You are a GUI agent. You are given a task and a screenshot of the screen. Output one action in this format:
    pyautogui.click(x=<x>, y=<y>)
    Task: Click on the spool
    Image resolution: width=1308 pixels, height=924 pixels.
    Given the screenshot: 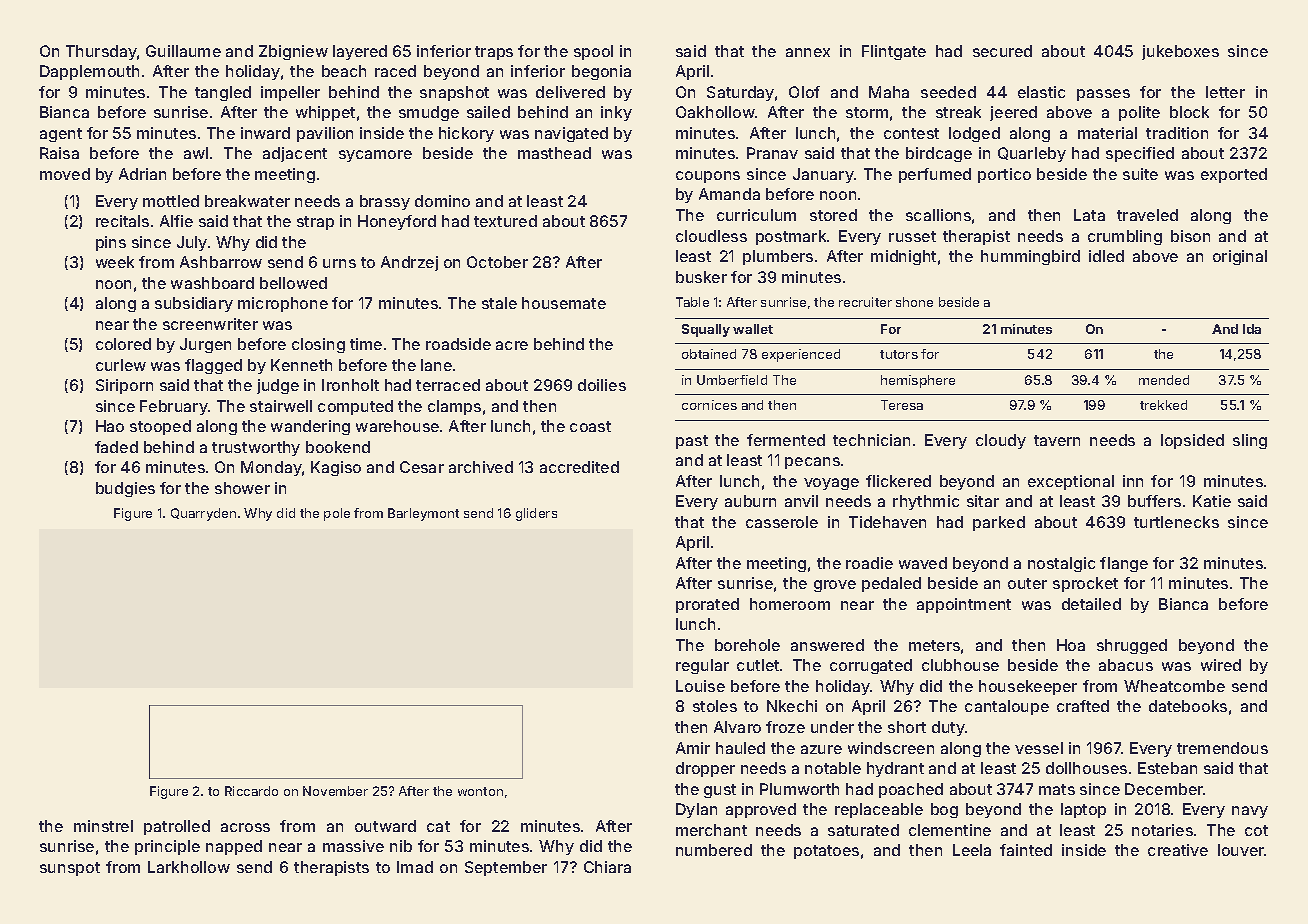 What is the action you would take?
    pyautogui.click(x=593, y=52)
